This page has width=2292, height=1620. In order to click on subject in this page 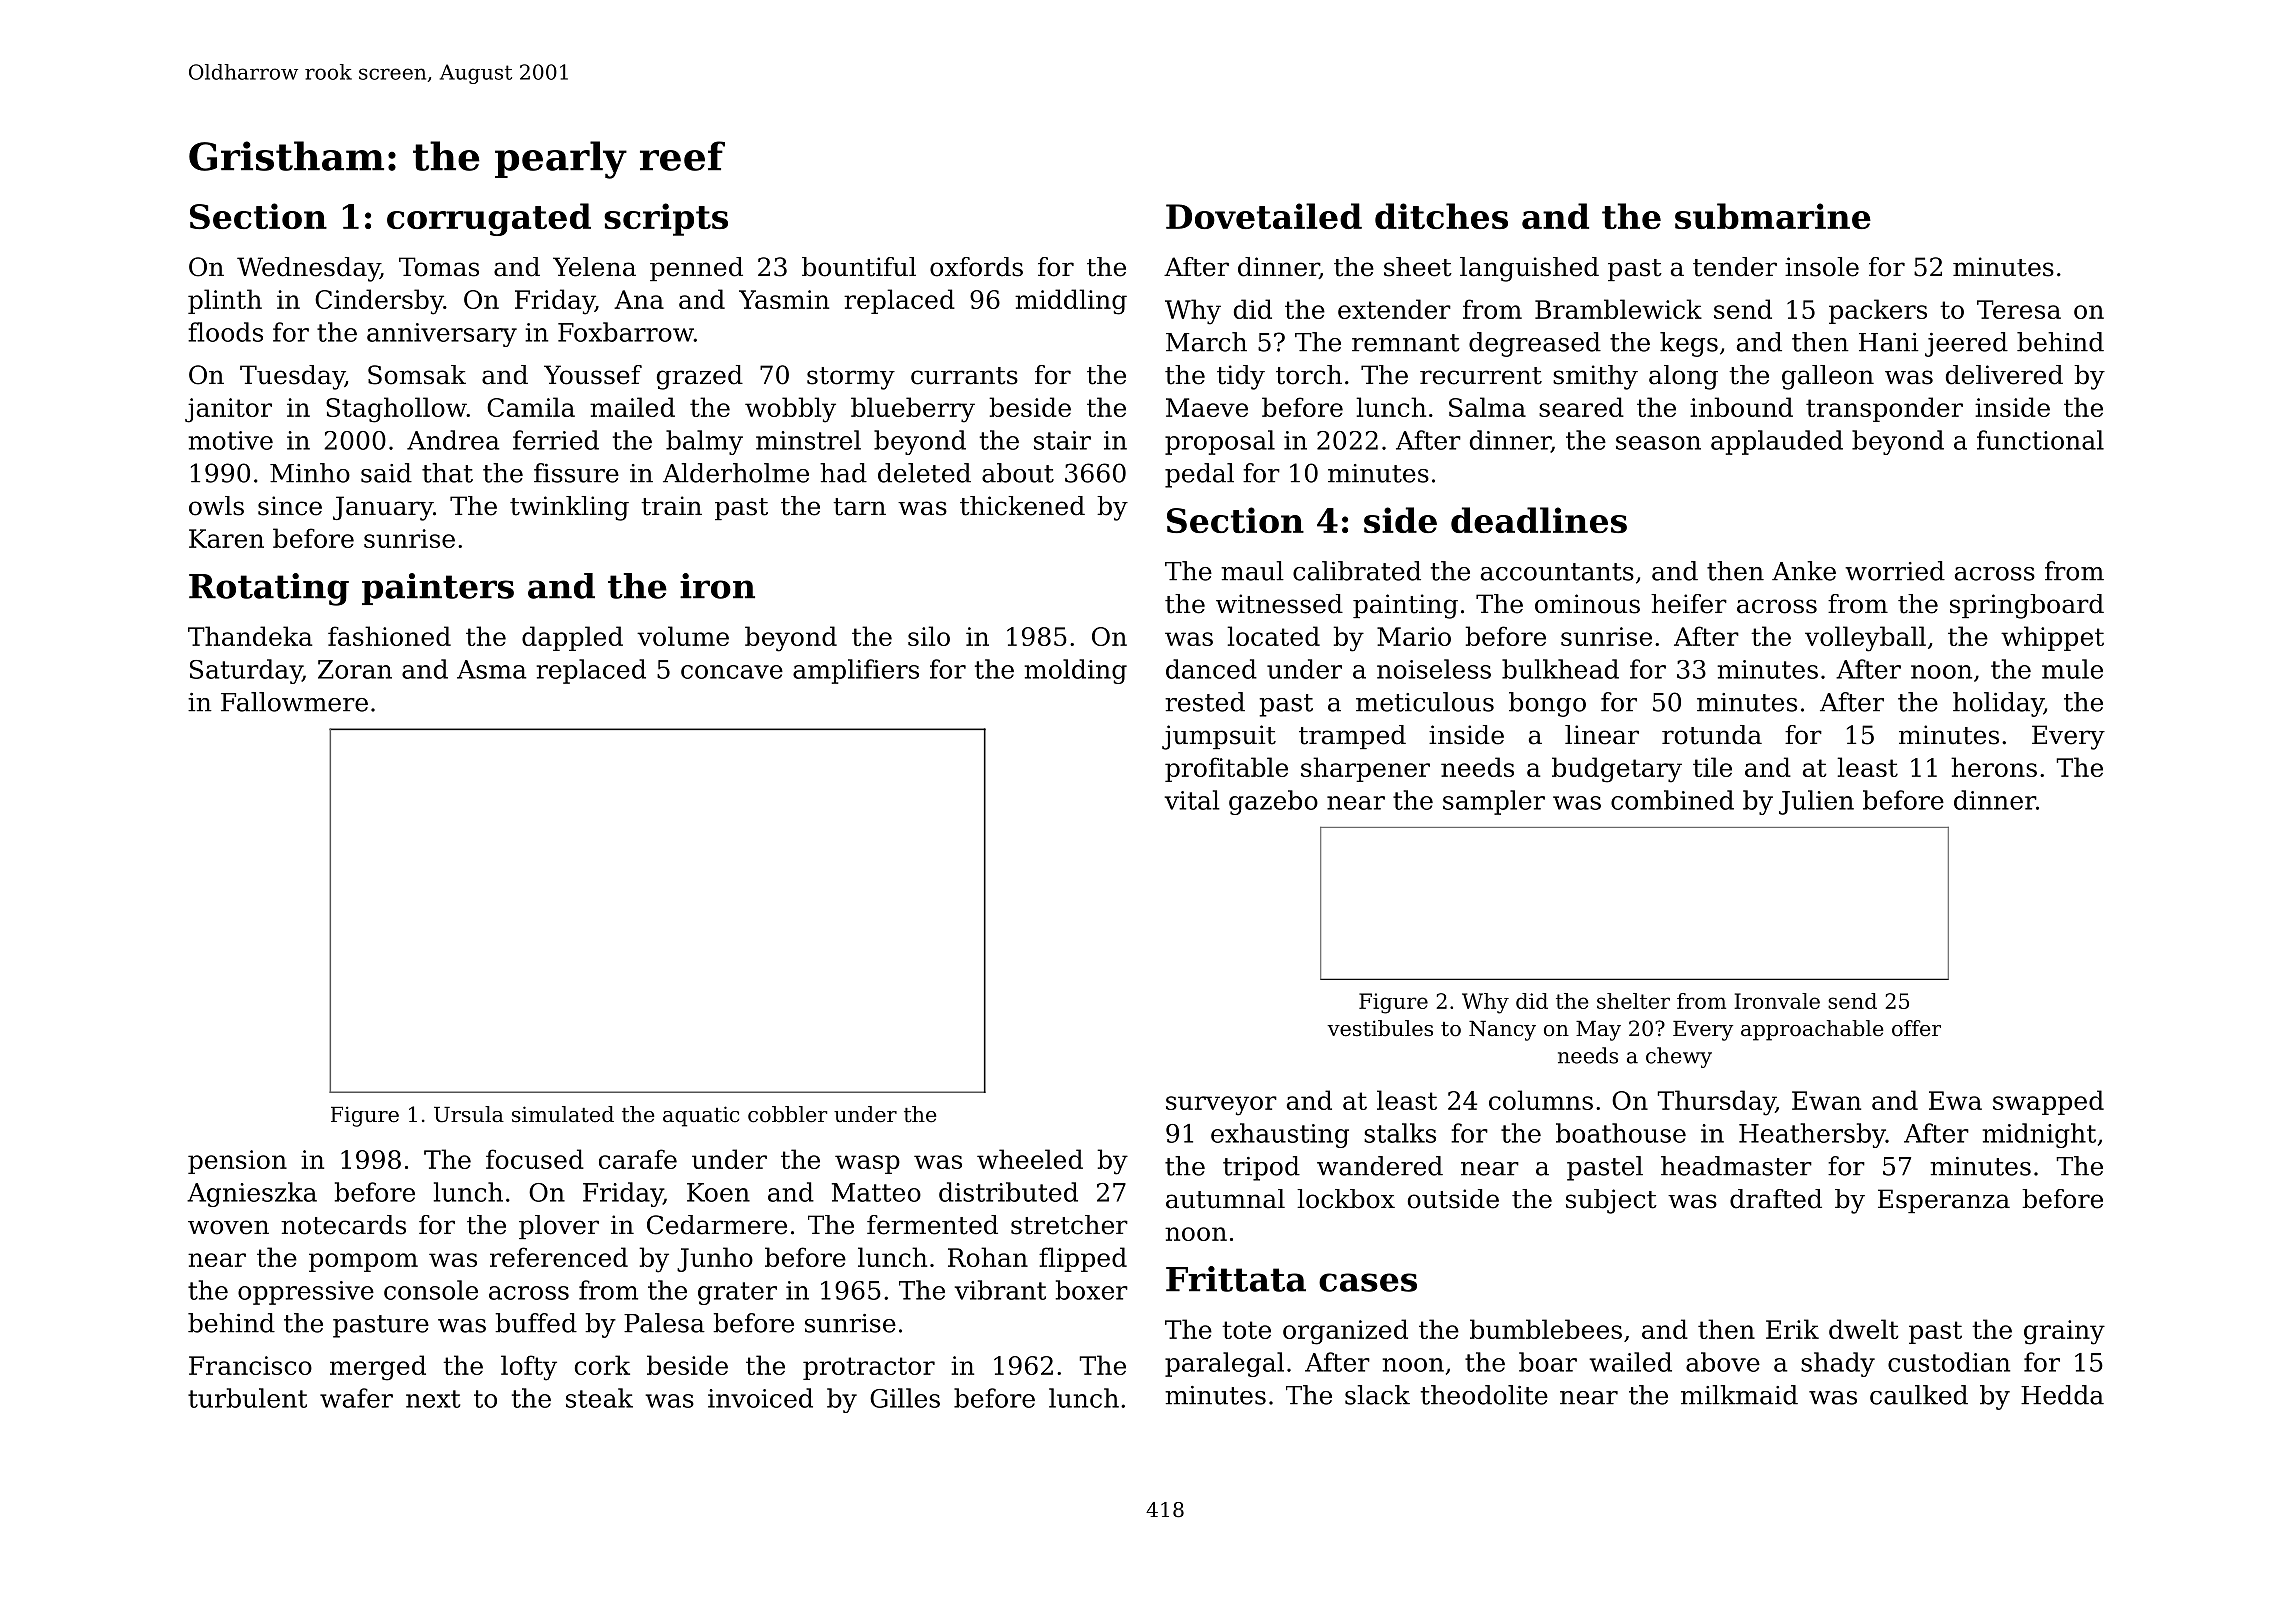, I will do `click(1611, 1201)`.
